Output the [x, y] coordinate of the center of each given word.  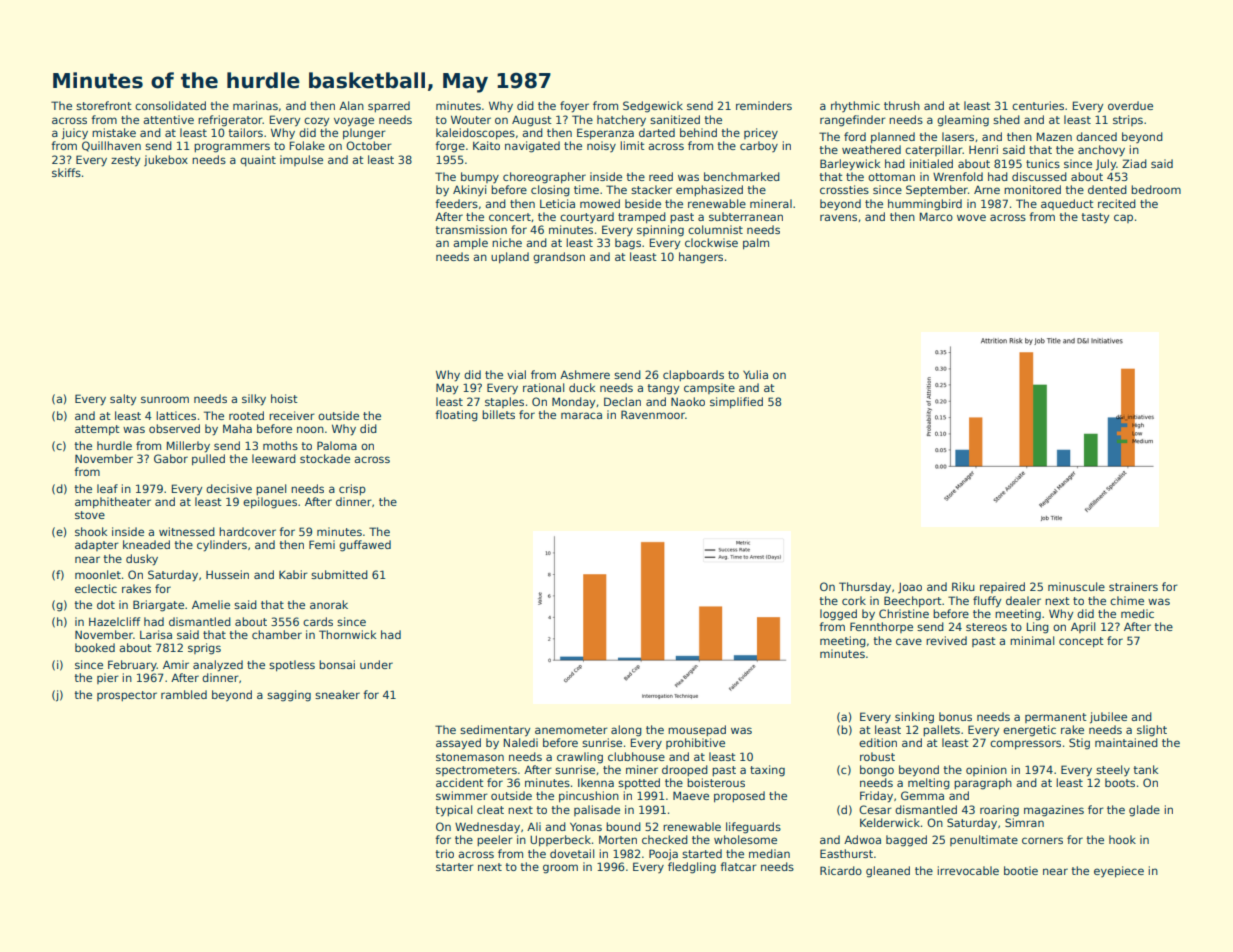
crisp [352, 490]
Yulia [755, 374]
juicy [75, 134]
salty [123, 400]
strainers [1133, 586]
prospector [127, 696]
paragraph [983, 784]
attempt [97, 430]
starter [455, 867]
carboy [759, 147]
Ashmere [585, 374]
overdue [1130, 105]
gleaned [888, 872]
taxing [767, 771]
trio [445, 853]
